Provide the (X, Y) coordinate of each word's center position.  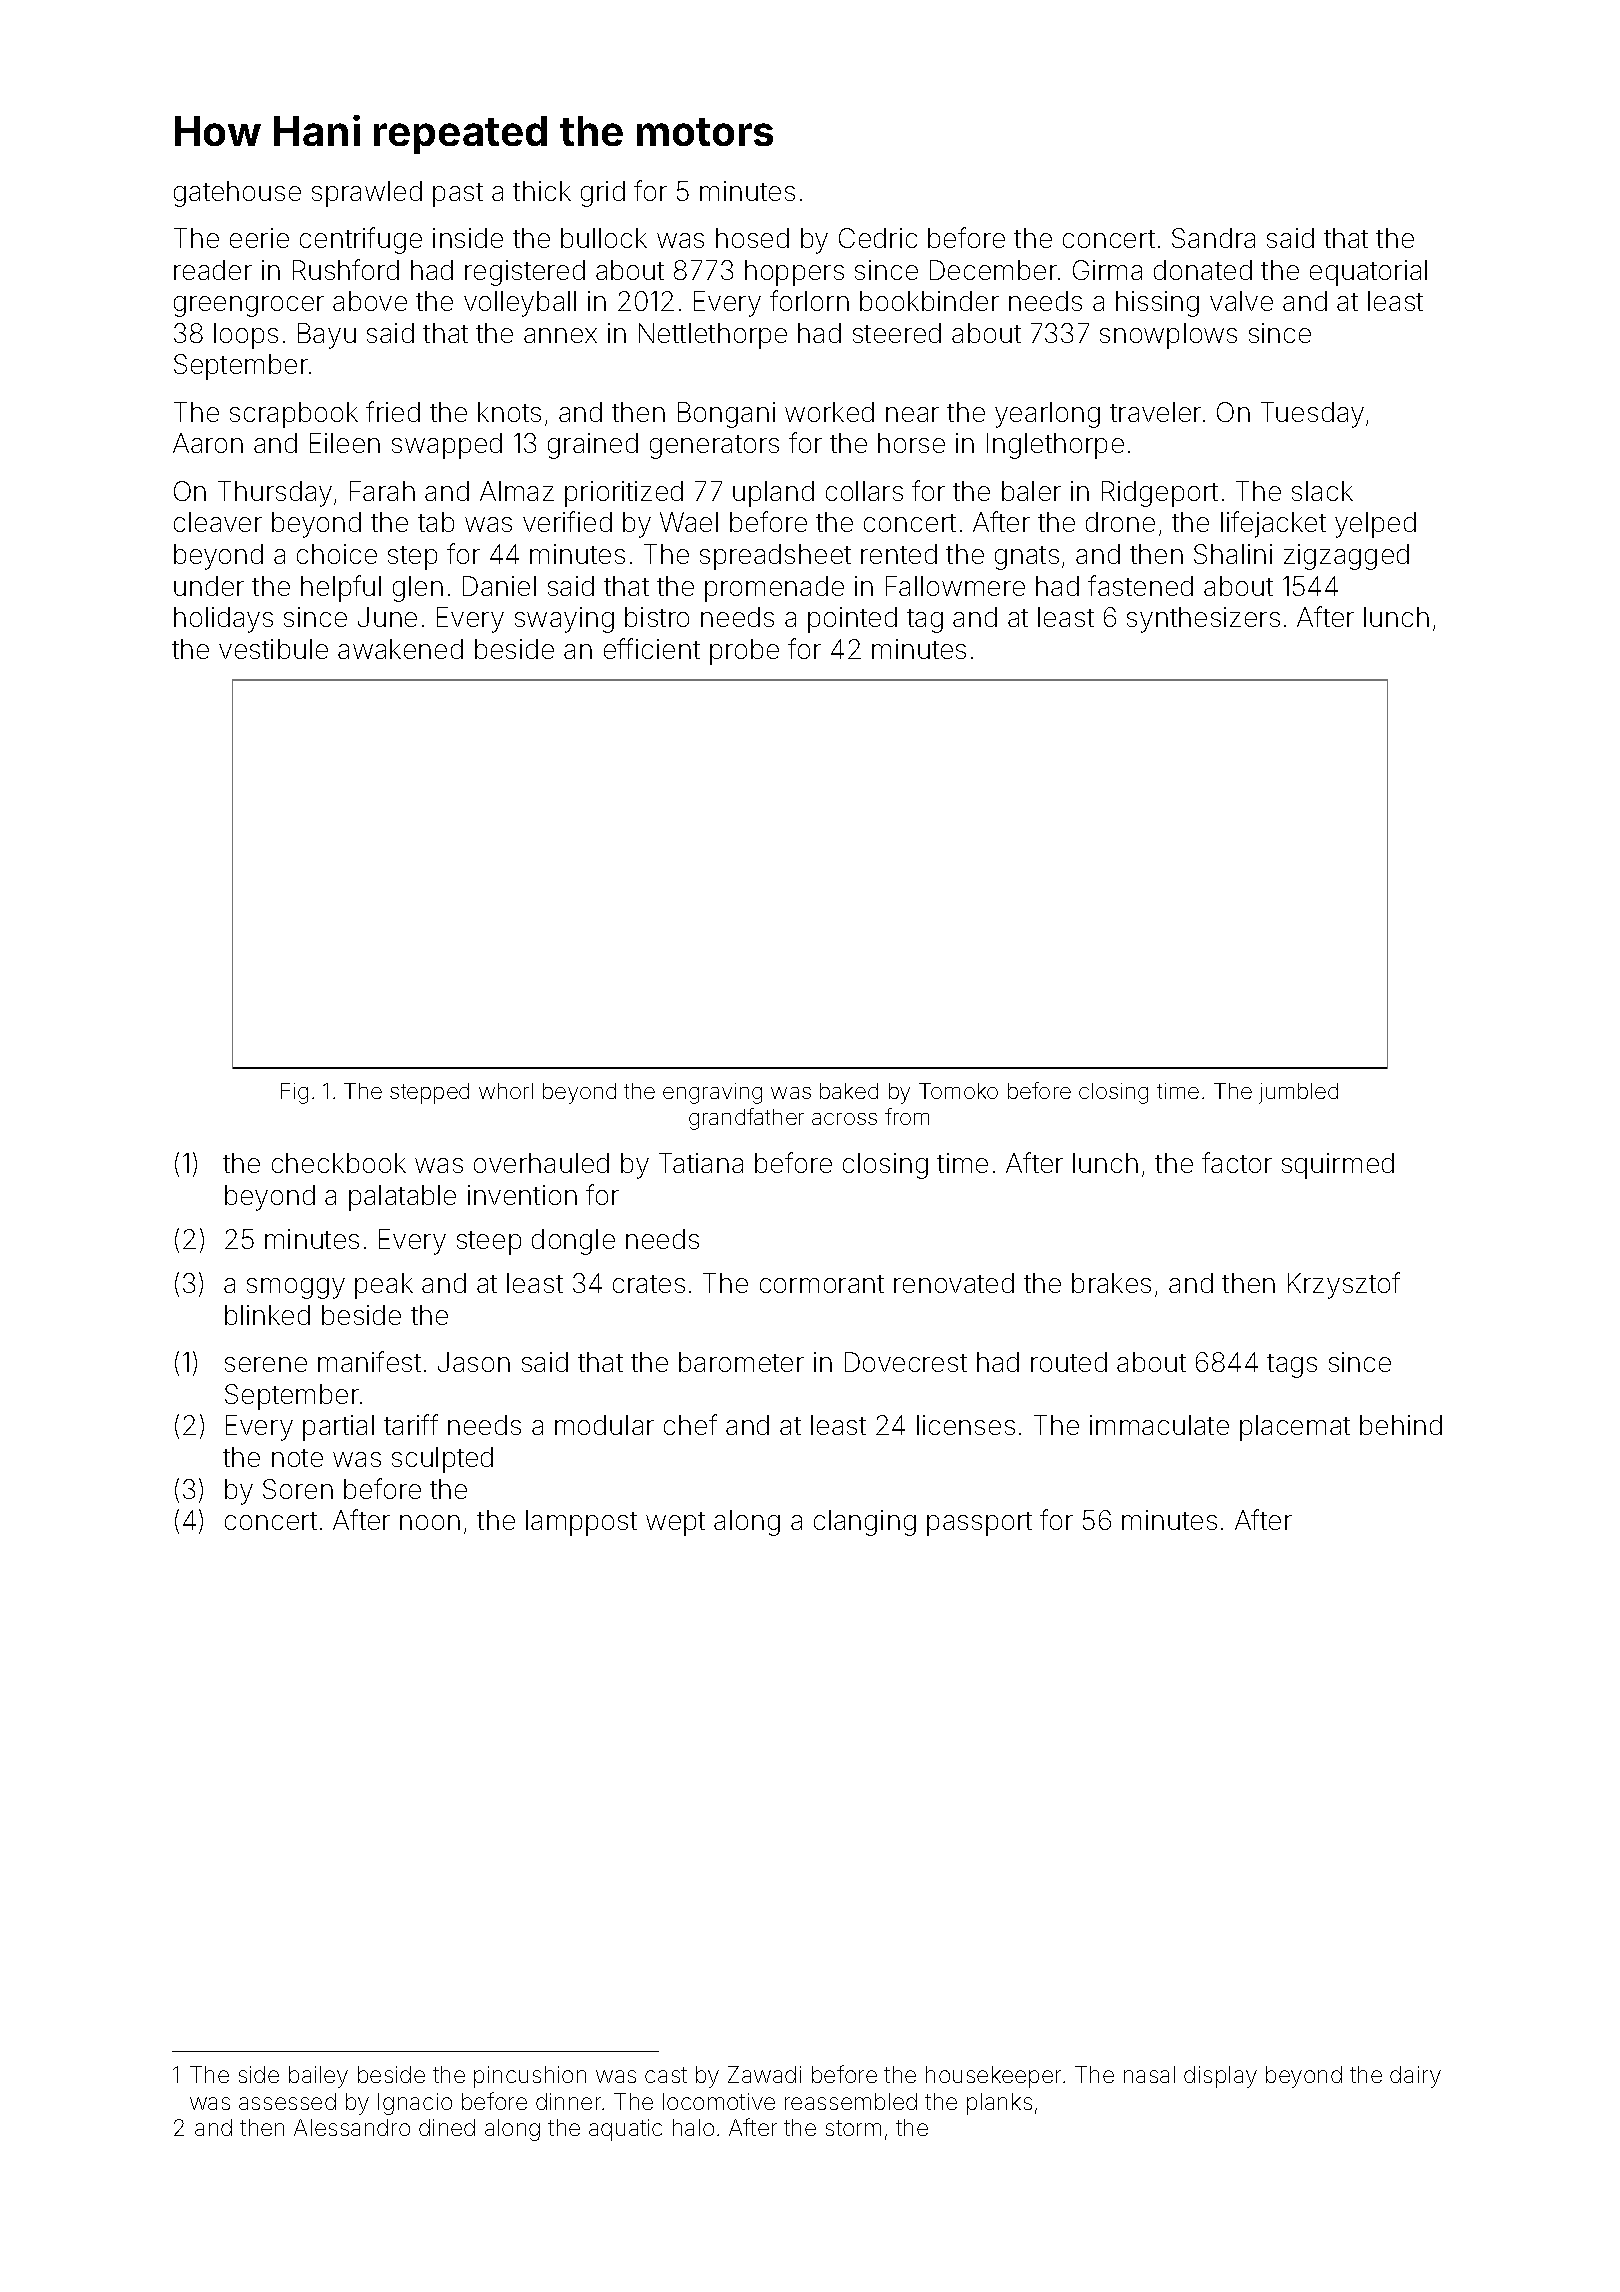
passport (979, 1524)
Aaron (208, 443)
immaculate (1159, 1425)
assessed (287, 2101)
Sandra (1213, 238)
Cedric (878, 238)
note (297, 1458)
